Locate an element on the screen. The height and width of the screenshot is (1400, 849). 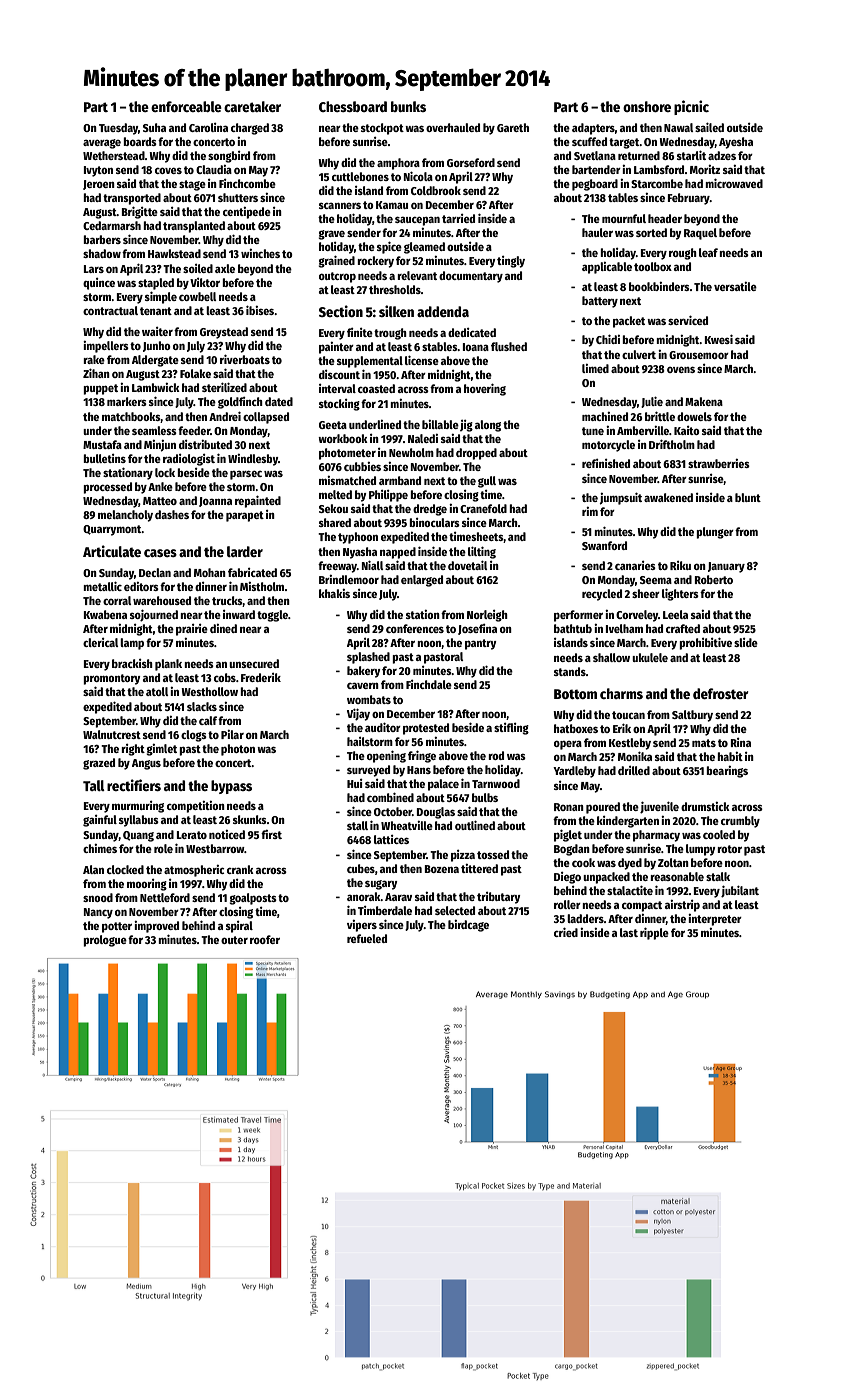
Zihan is located at coordinates (96, 373).
